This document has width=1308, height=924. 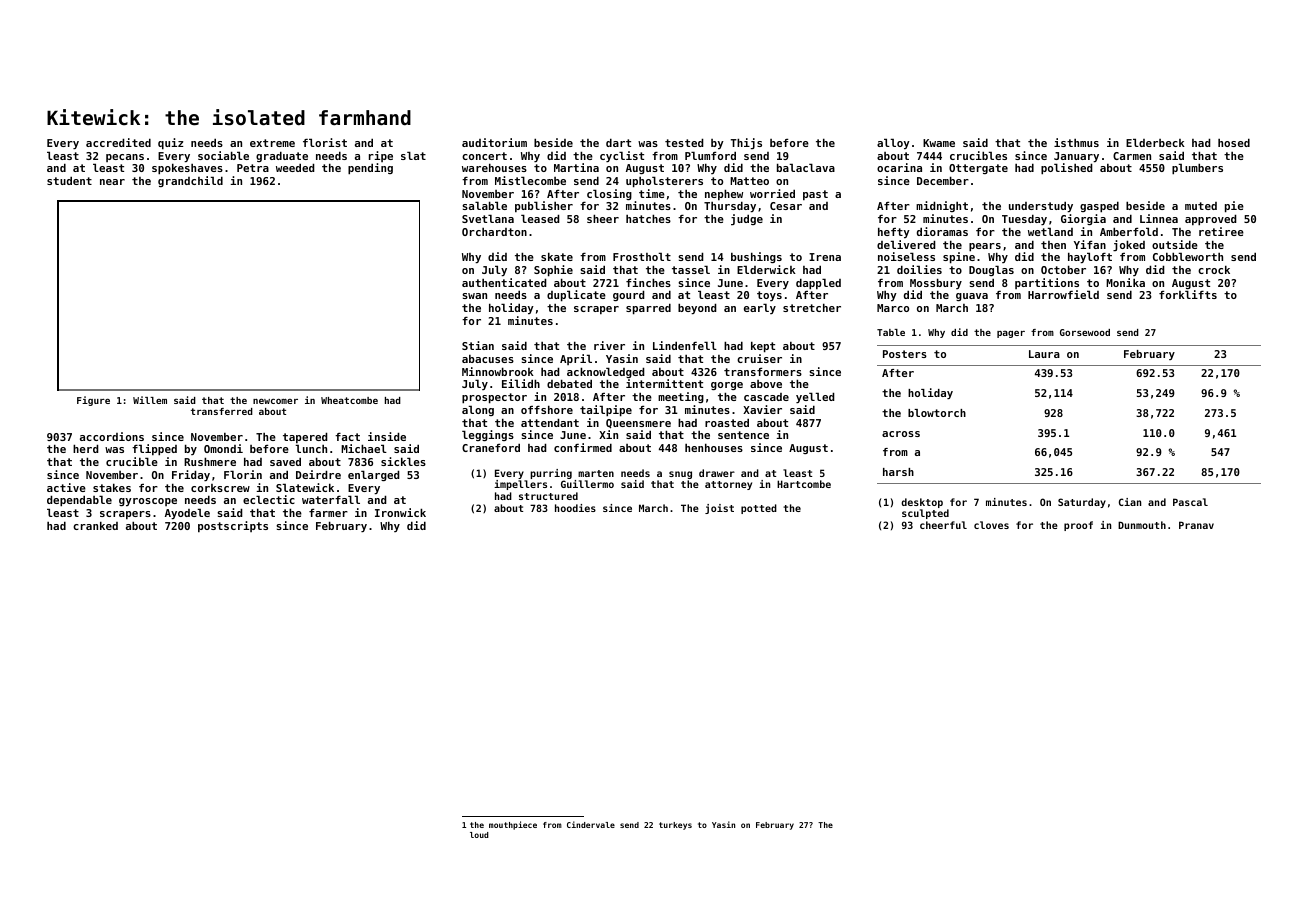 I want to click on cheerful, so click(x=943, y=525).
